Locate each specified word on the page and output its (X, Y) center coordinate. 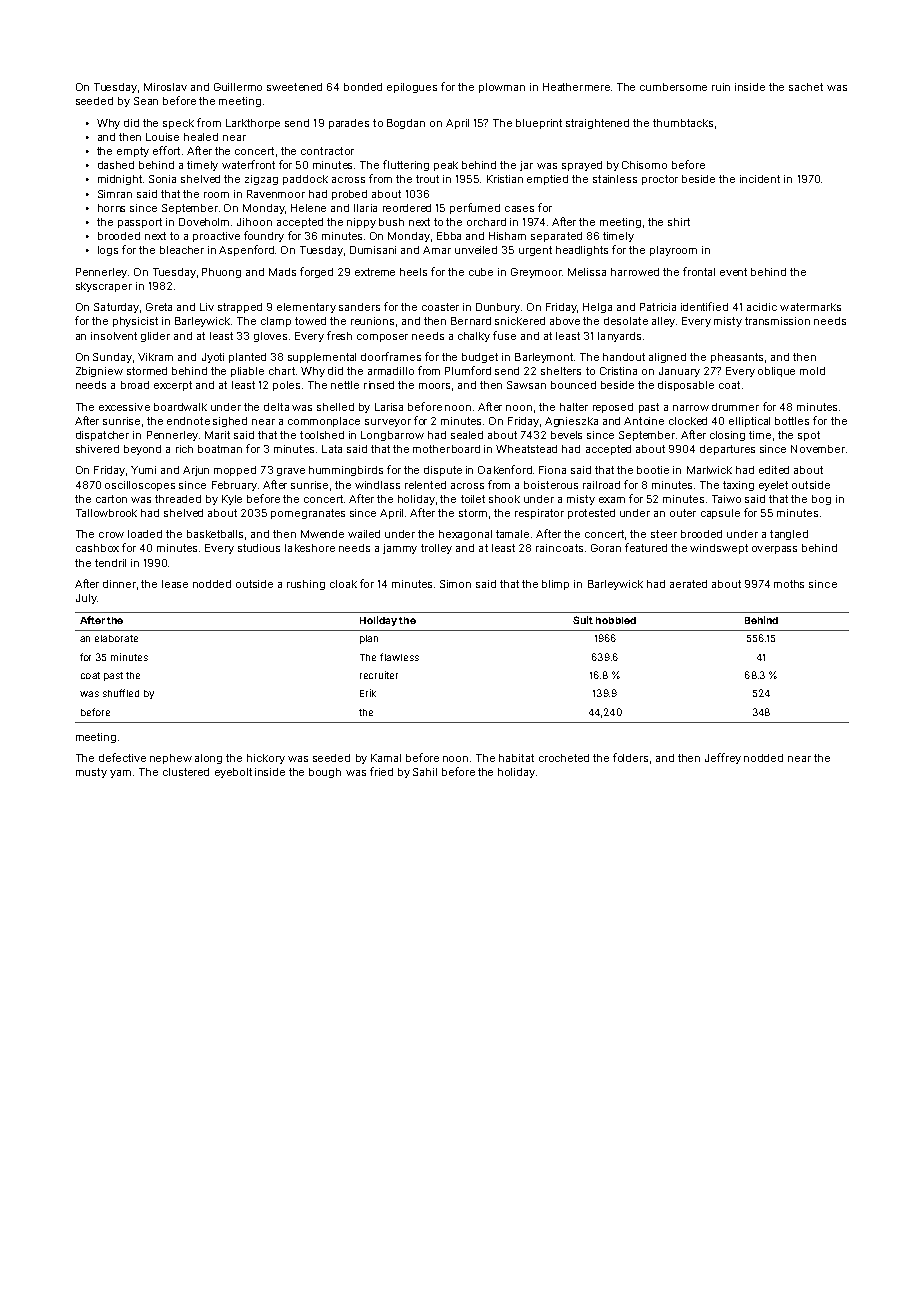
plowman (502, 88)
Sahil (425, 772)
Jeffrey (723, 758)
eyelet (773, 486)
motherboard (446, 449)
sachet (806, 87)
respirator (539, 514)
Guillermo (238, 87)
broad (135, 385)
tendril (110, 563)
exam (612, 500)
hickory (266, 759)
